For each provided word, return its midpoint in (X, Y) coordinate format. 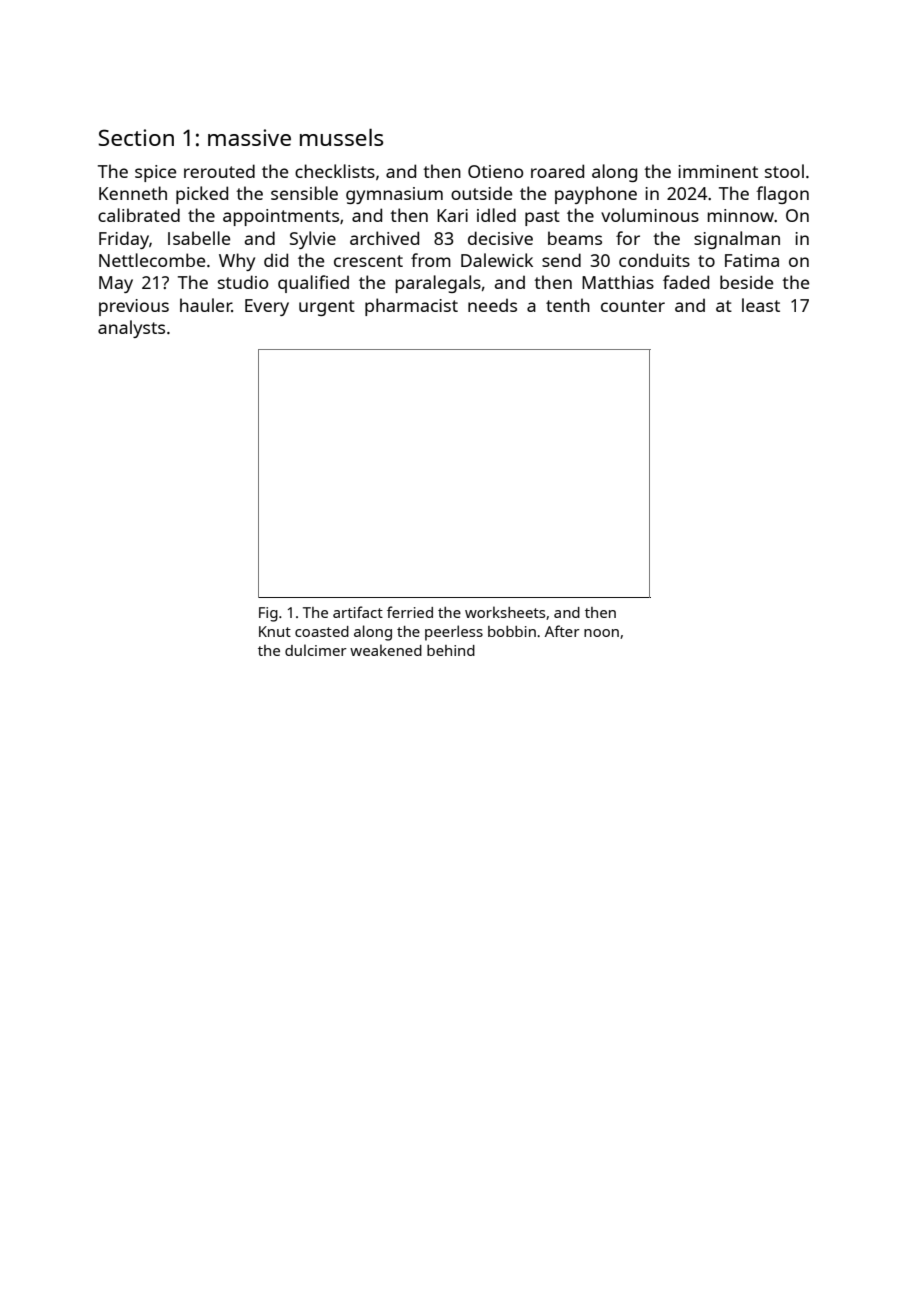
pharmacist (411, 307)
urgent (327, 308)
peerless (454, 633)
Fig (268, 614)
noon (601, 633)
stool (784, 171)
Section (136, 137)
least (761, 305)
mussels (341, 137)
